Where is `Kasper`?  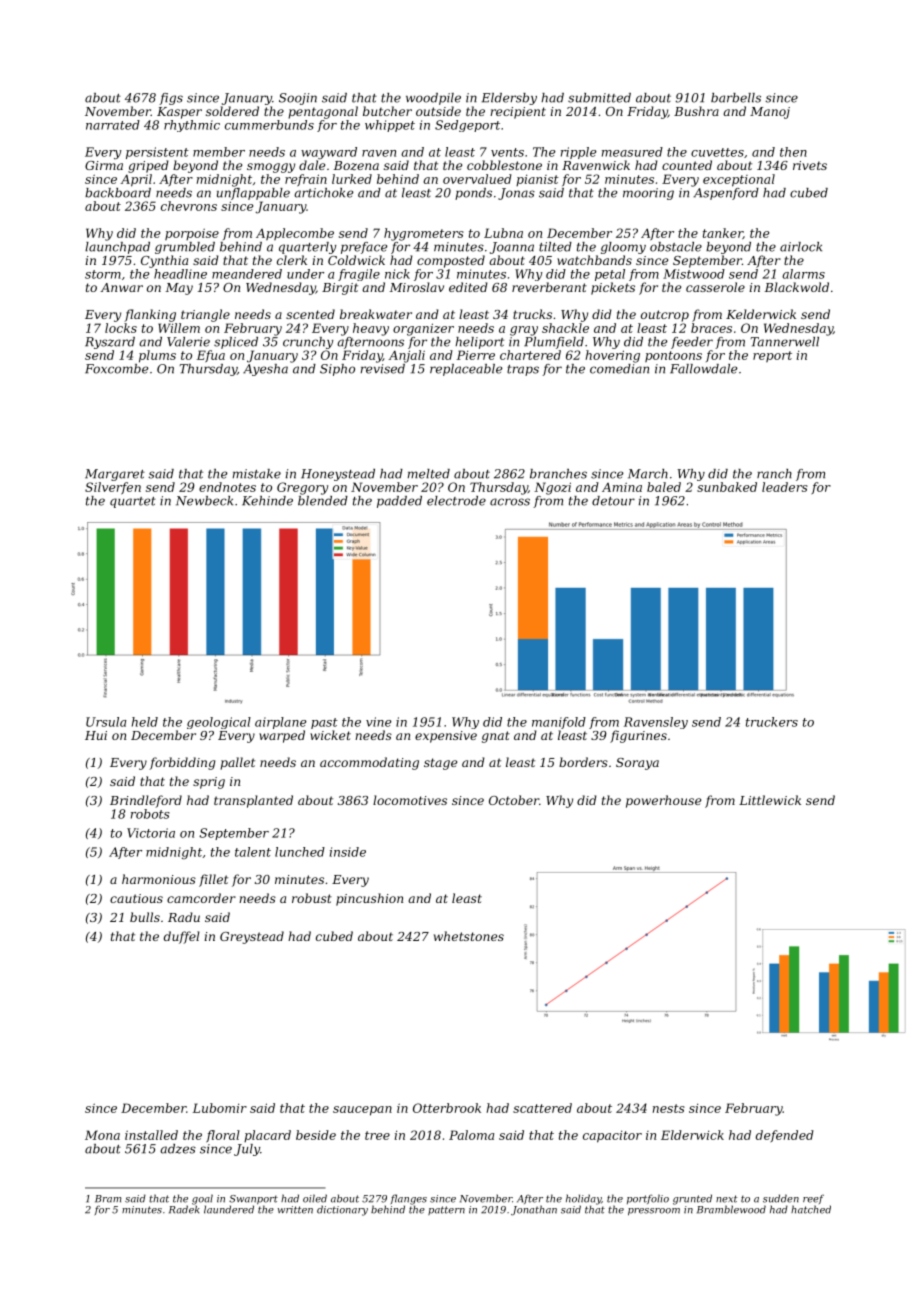
Kasper is located at coordinates (179, 113).
